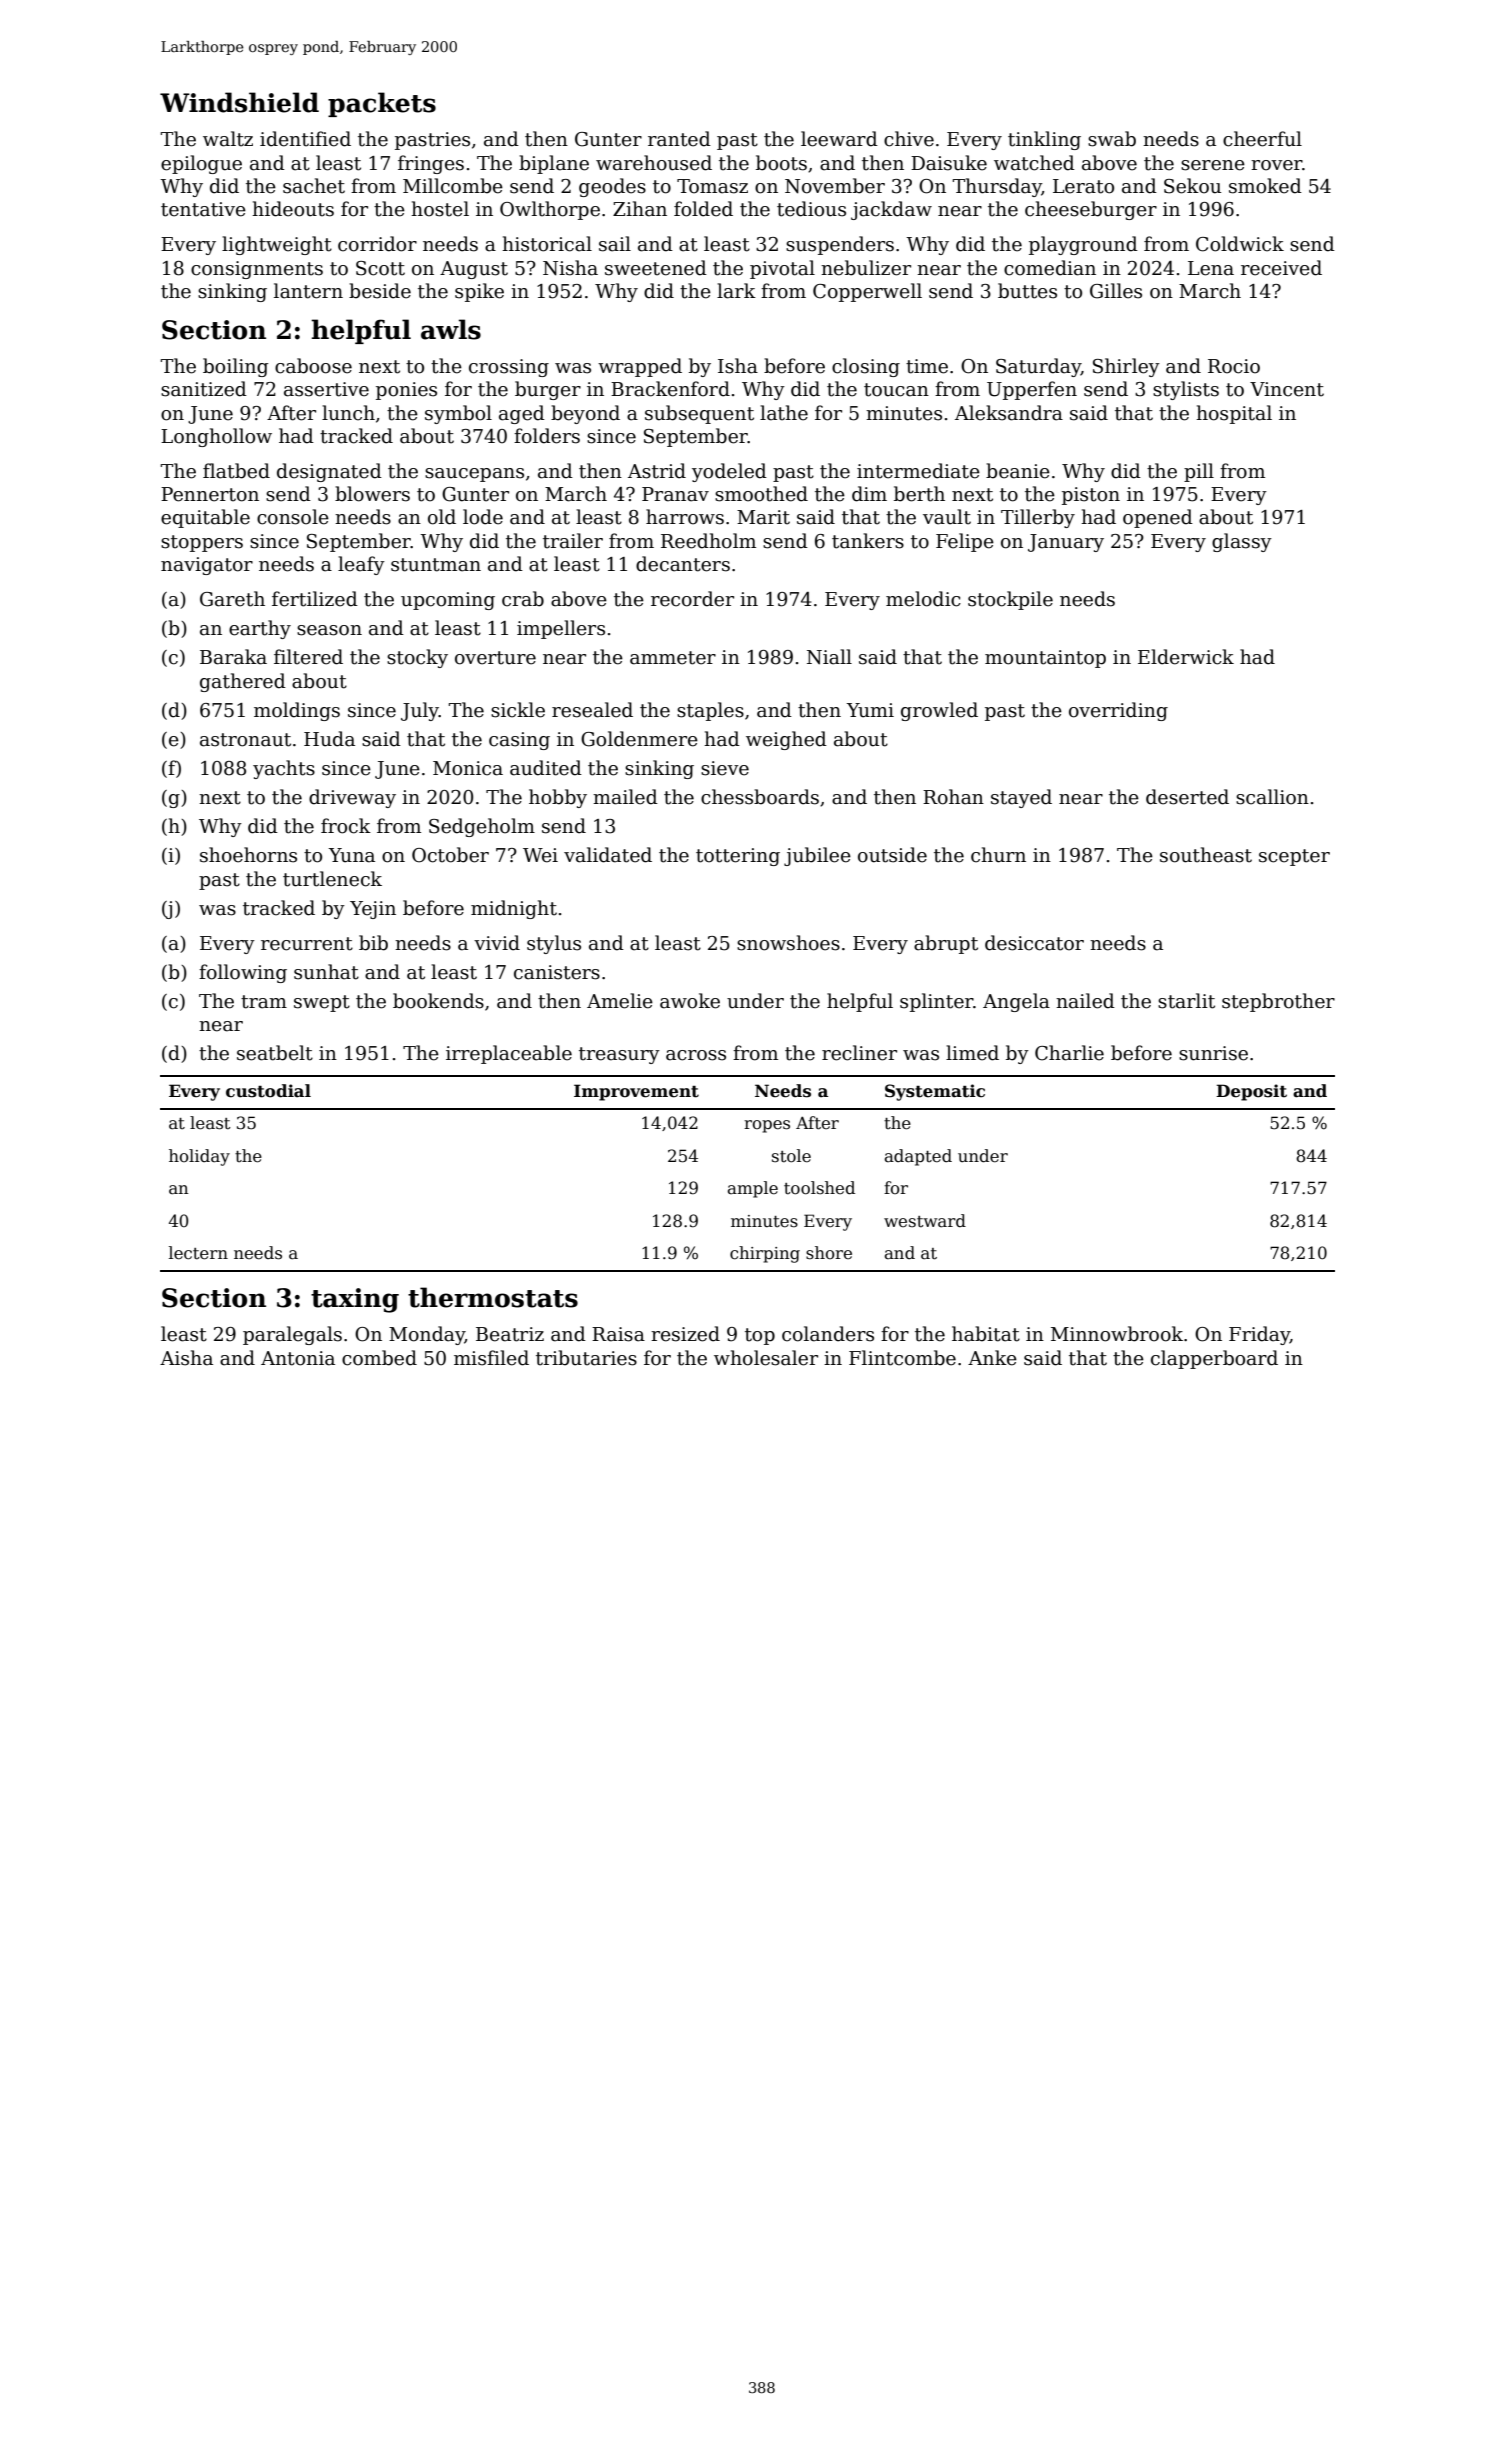 This screenshot has height=2464, width=1496. What do you see at coordinates (1281, 268) in the screenshot?
I see `received` at bounding box center [1281, 268].
